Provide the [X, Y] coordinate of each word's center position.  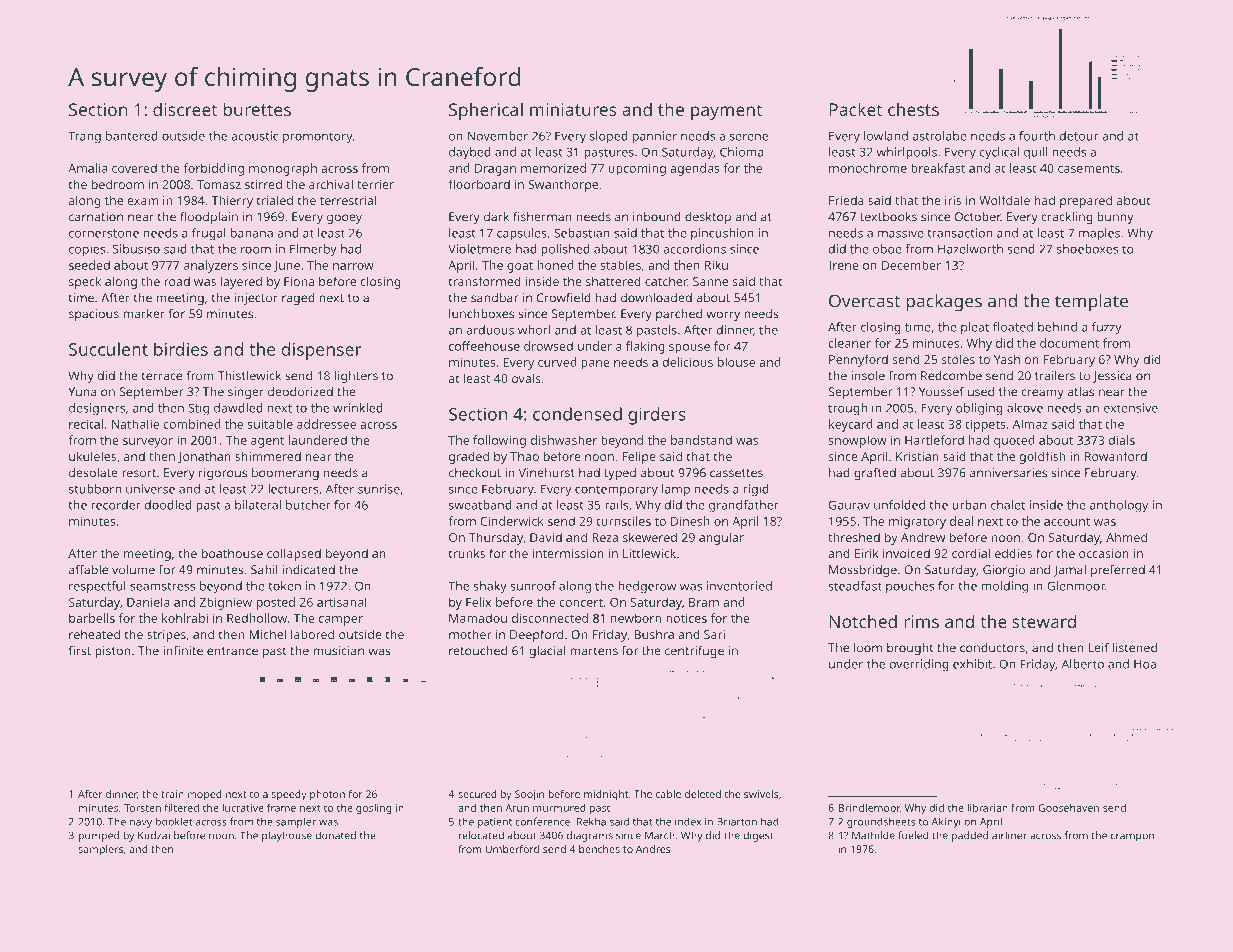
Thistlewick [249, 376]
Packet [855, 109]
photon [327, 795]
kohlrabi [185, 618]
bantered [132, 136]
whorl [534, 330]
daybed [470, 153]
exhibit [972, 664]
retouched [478, 651]
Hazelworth [970, 249]
